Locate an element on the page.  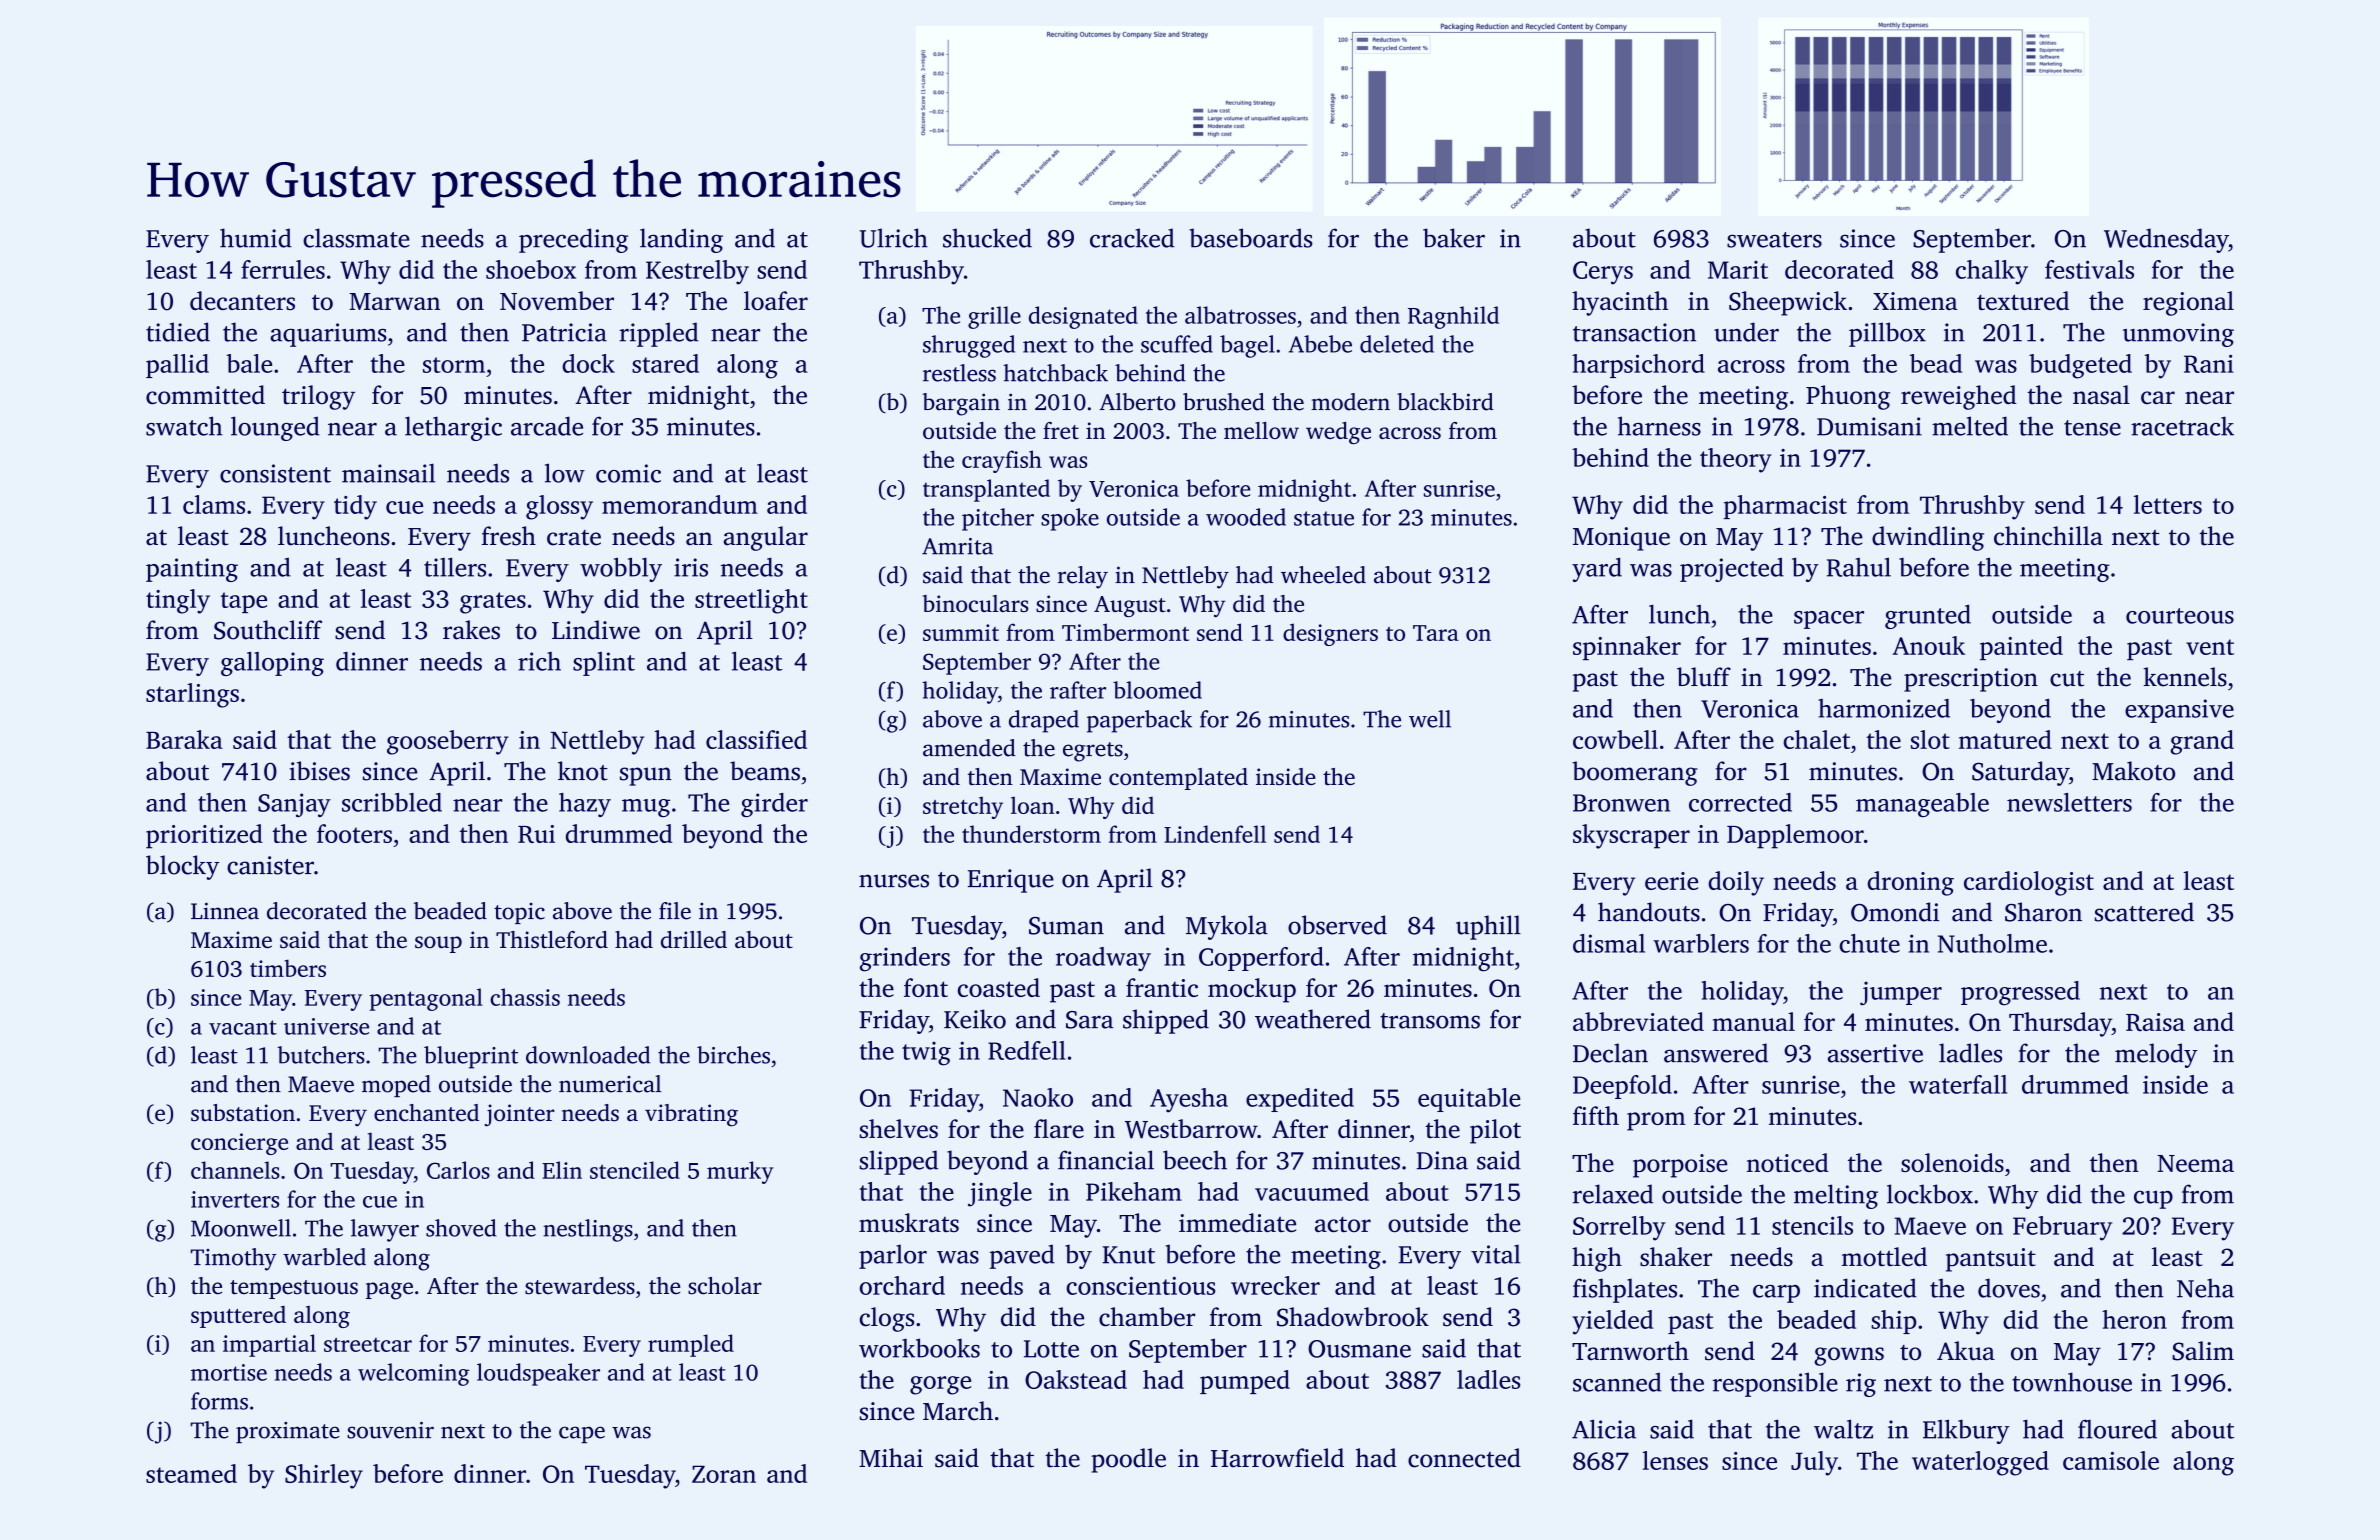
mortise is located at coordinates (229, 1372).
